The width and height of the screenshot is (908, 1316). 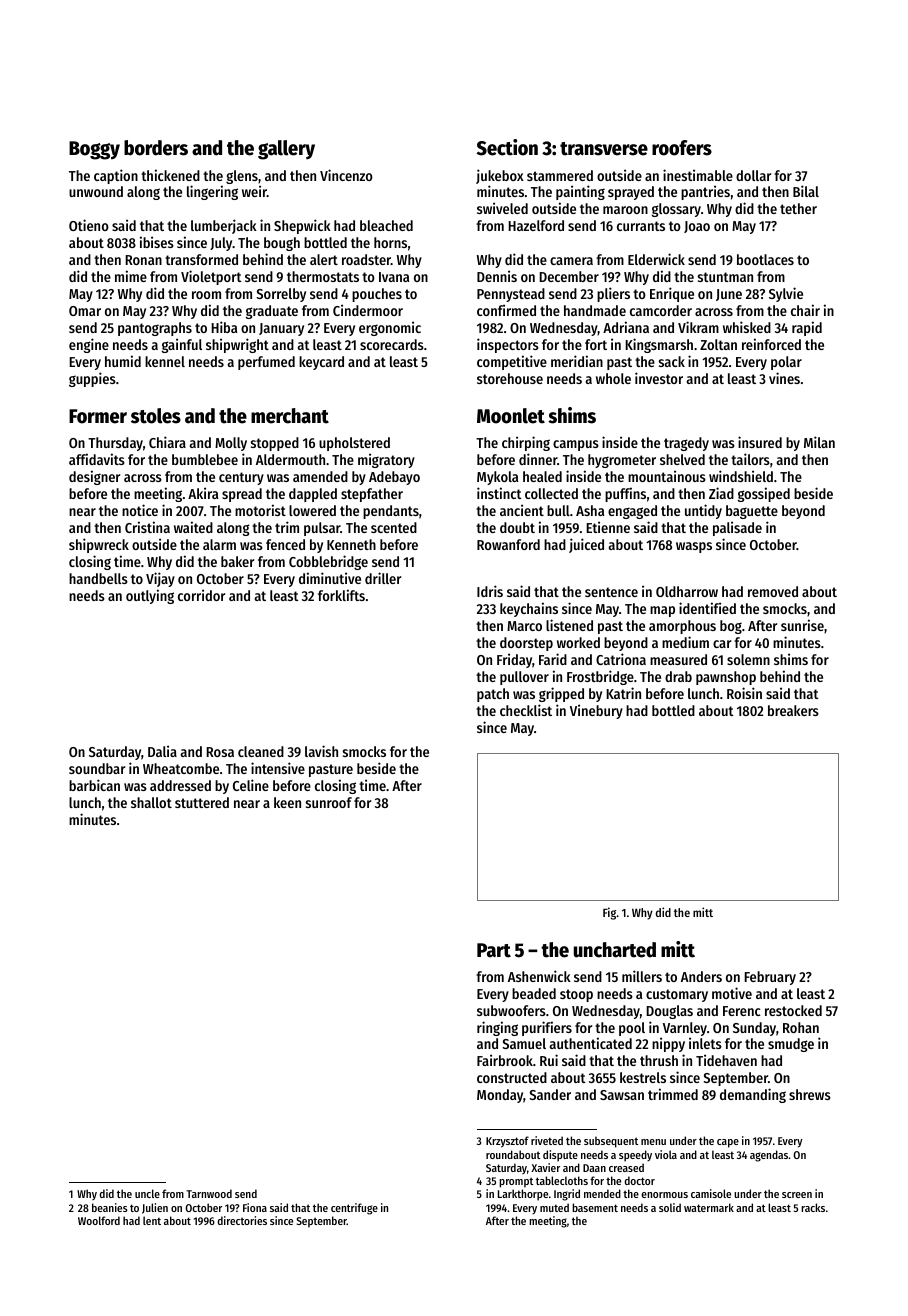 What do you see at coordinates (819, 442) in the screenshot?
I see `Milan` at bounding box center [819, 442].
